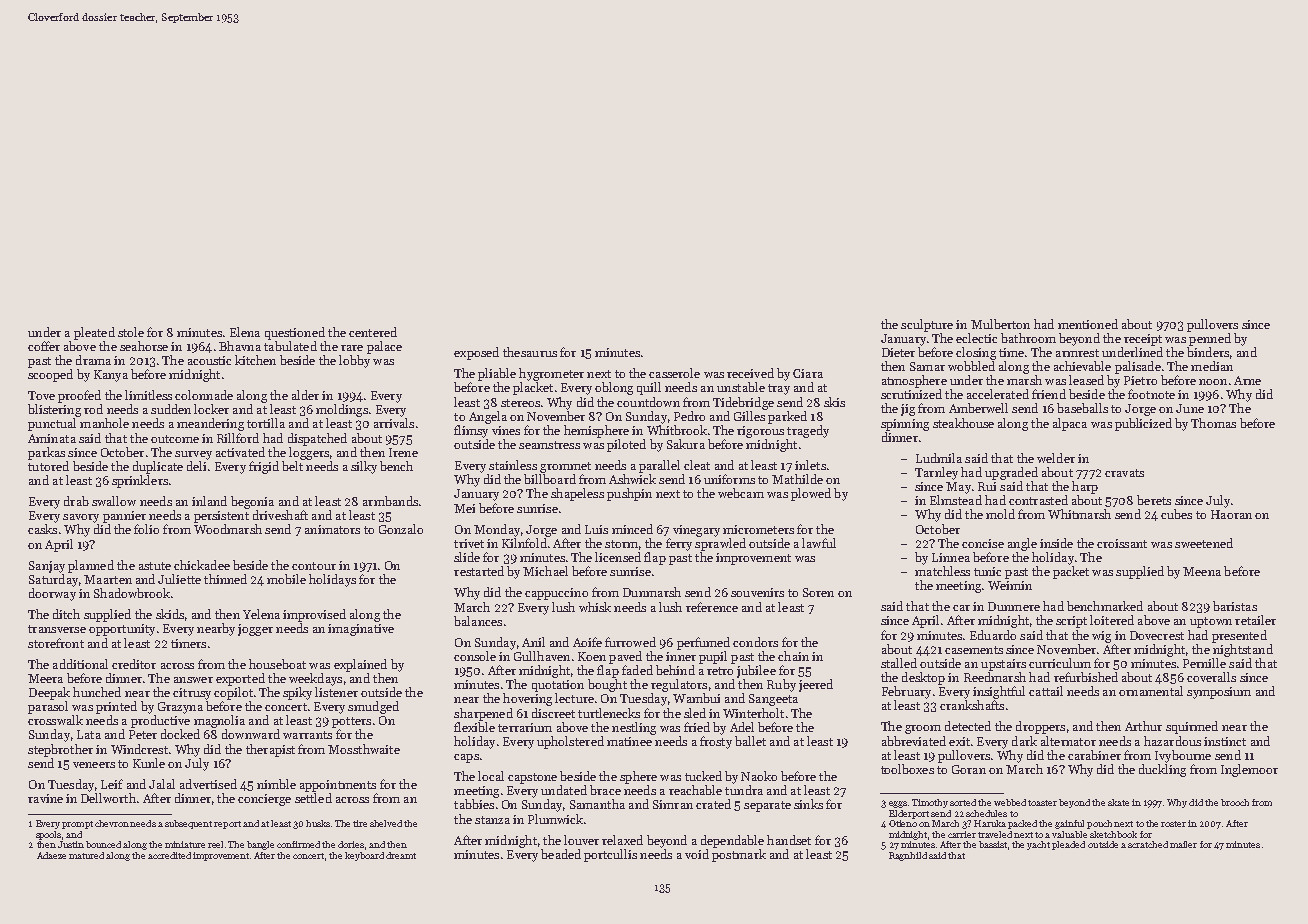 This page has width=1308, height=924. I want to click on Thomas, so click(1213, 423).
